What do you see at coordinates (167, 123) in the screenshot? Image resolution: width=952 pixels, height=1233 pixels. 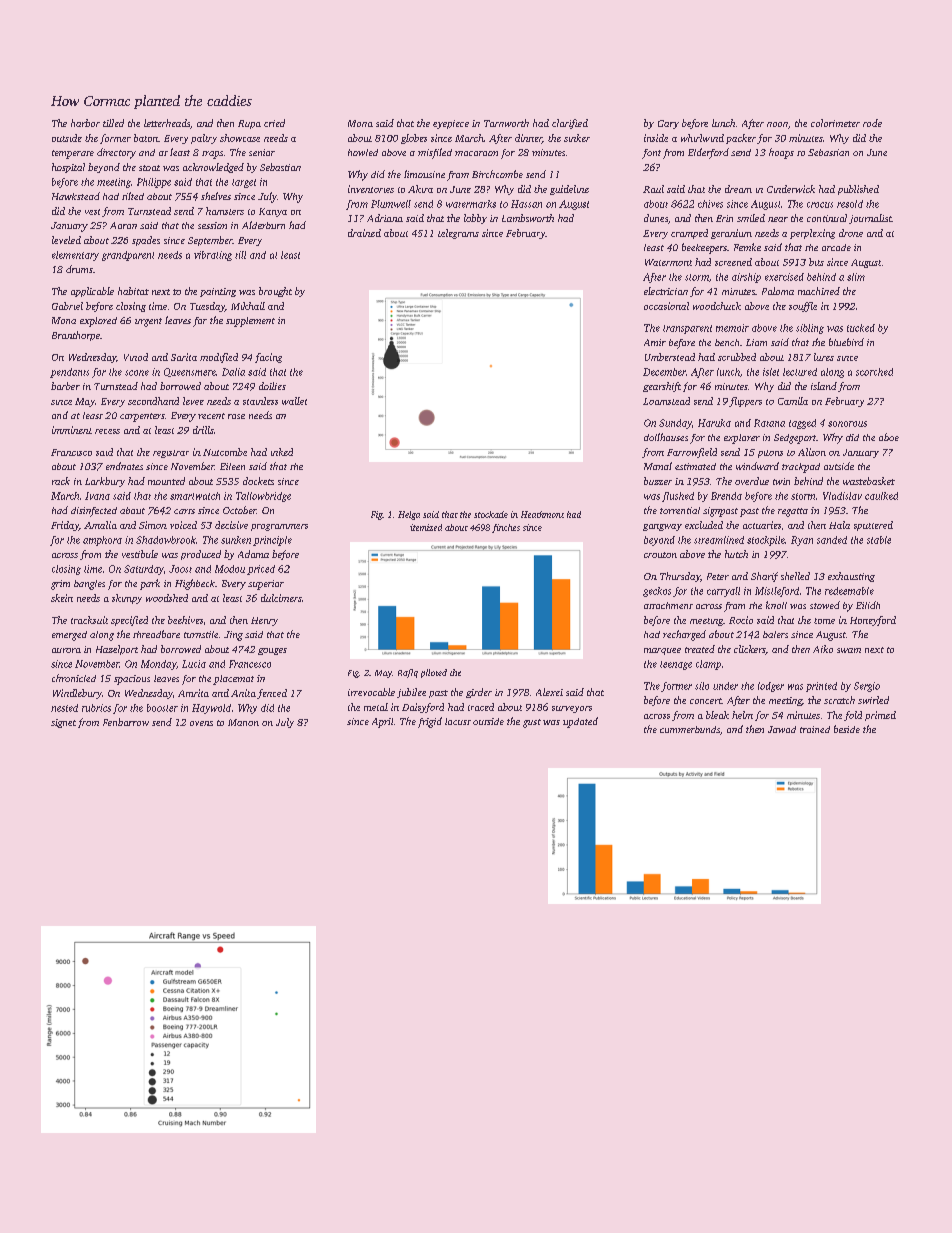 I see `letterheads` at bounding box center [167, 123].
